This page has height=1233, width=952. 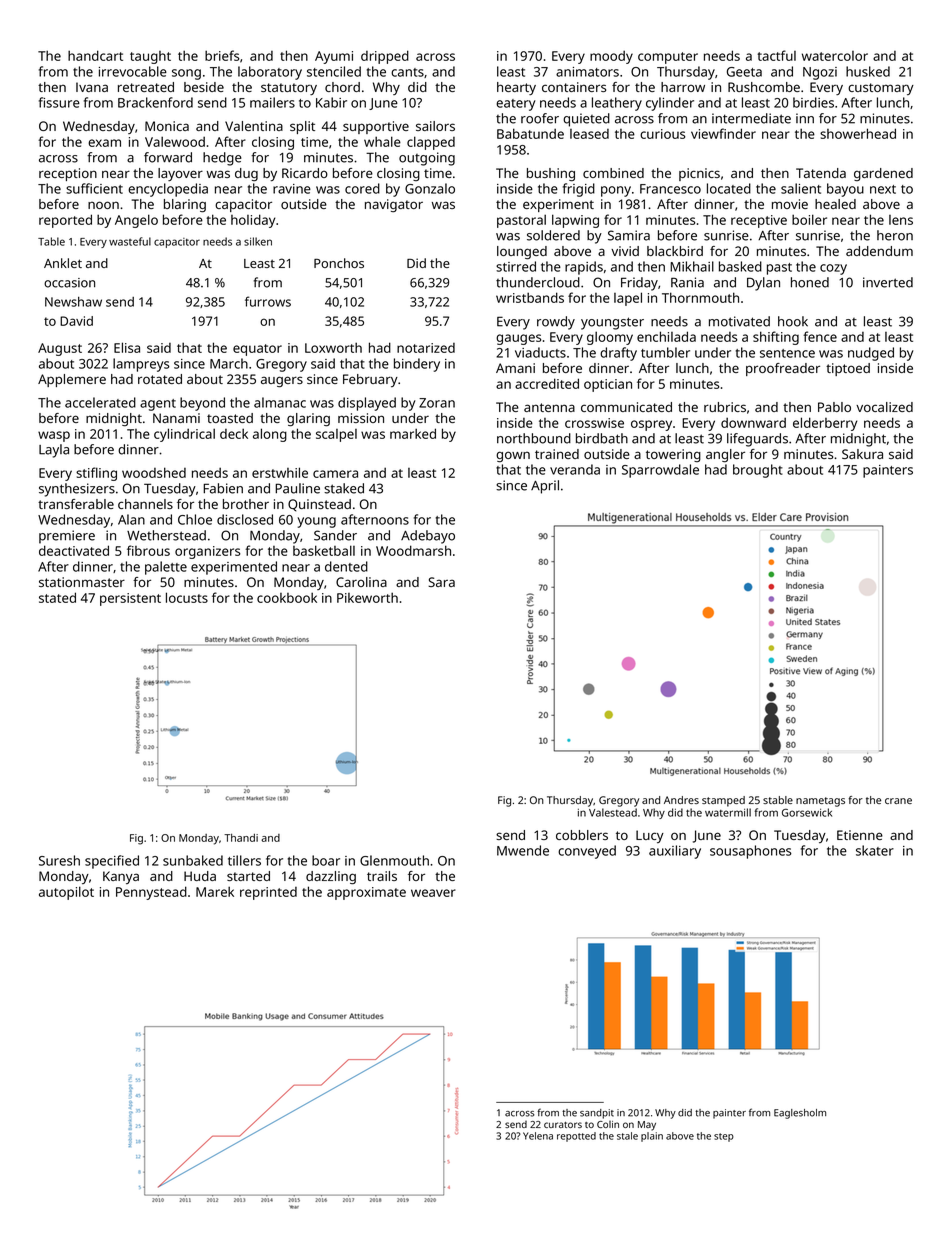 I want to click on skater, so click(x=875, y=850).
